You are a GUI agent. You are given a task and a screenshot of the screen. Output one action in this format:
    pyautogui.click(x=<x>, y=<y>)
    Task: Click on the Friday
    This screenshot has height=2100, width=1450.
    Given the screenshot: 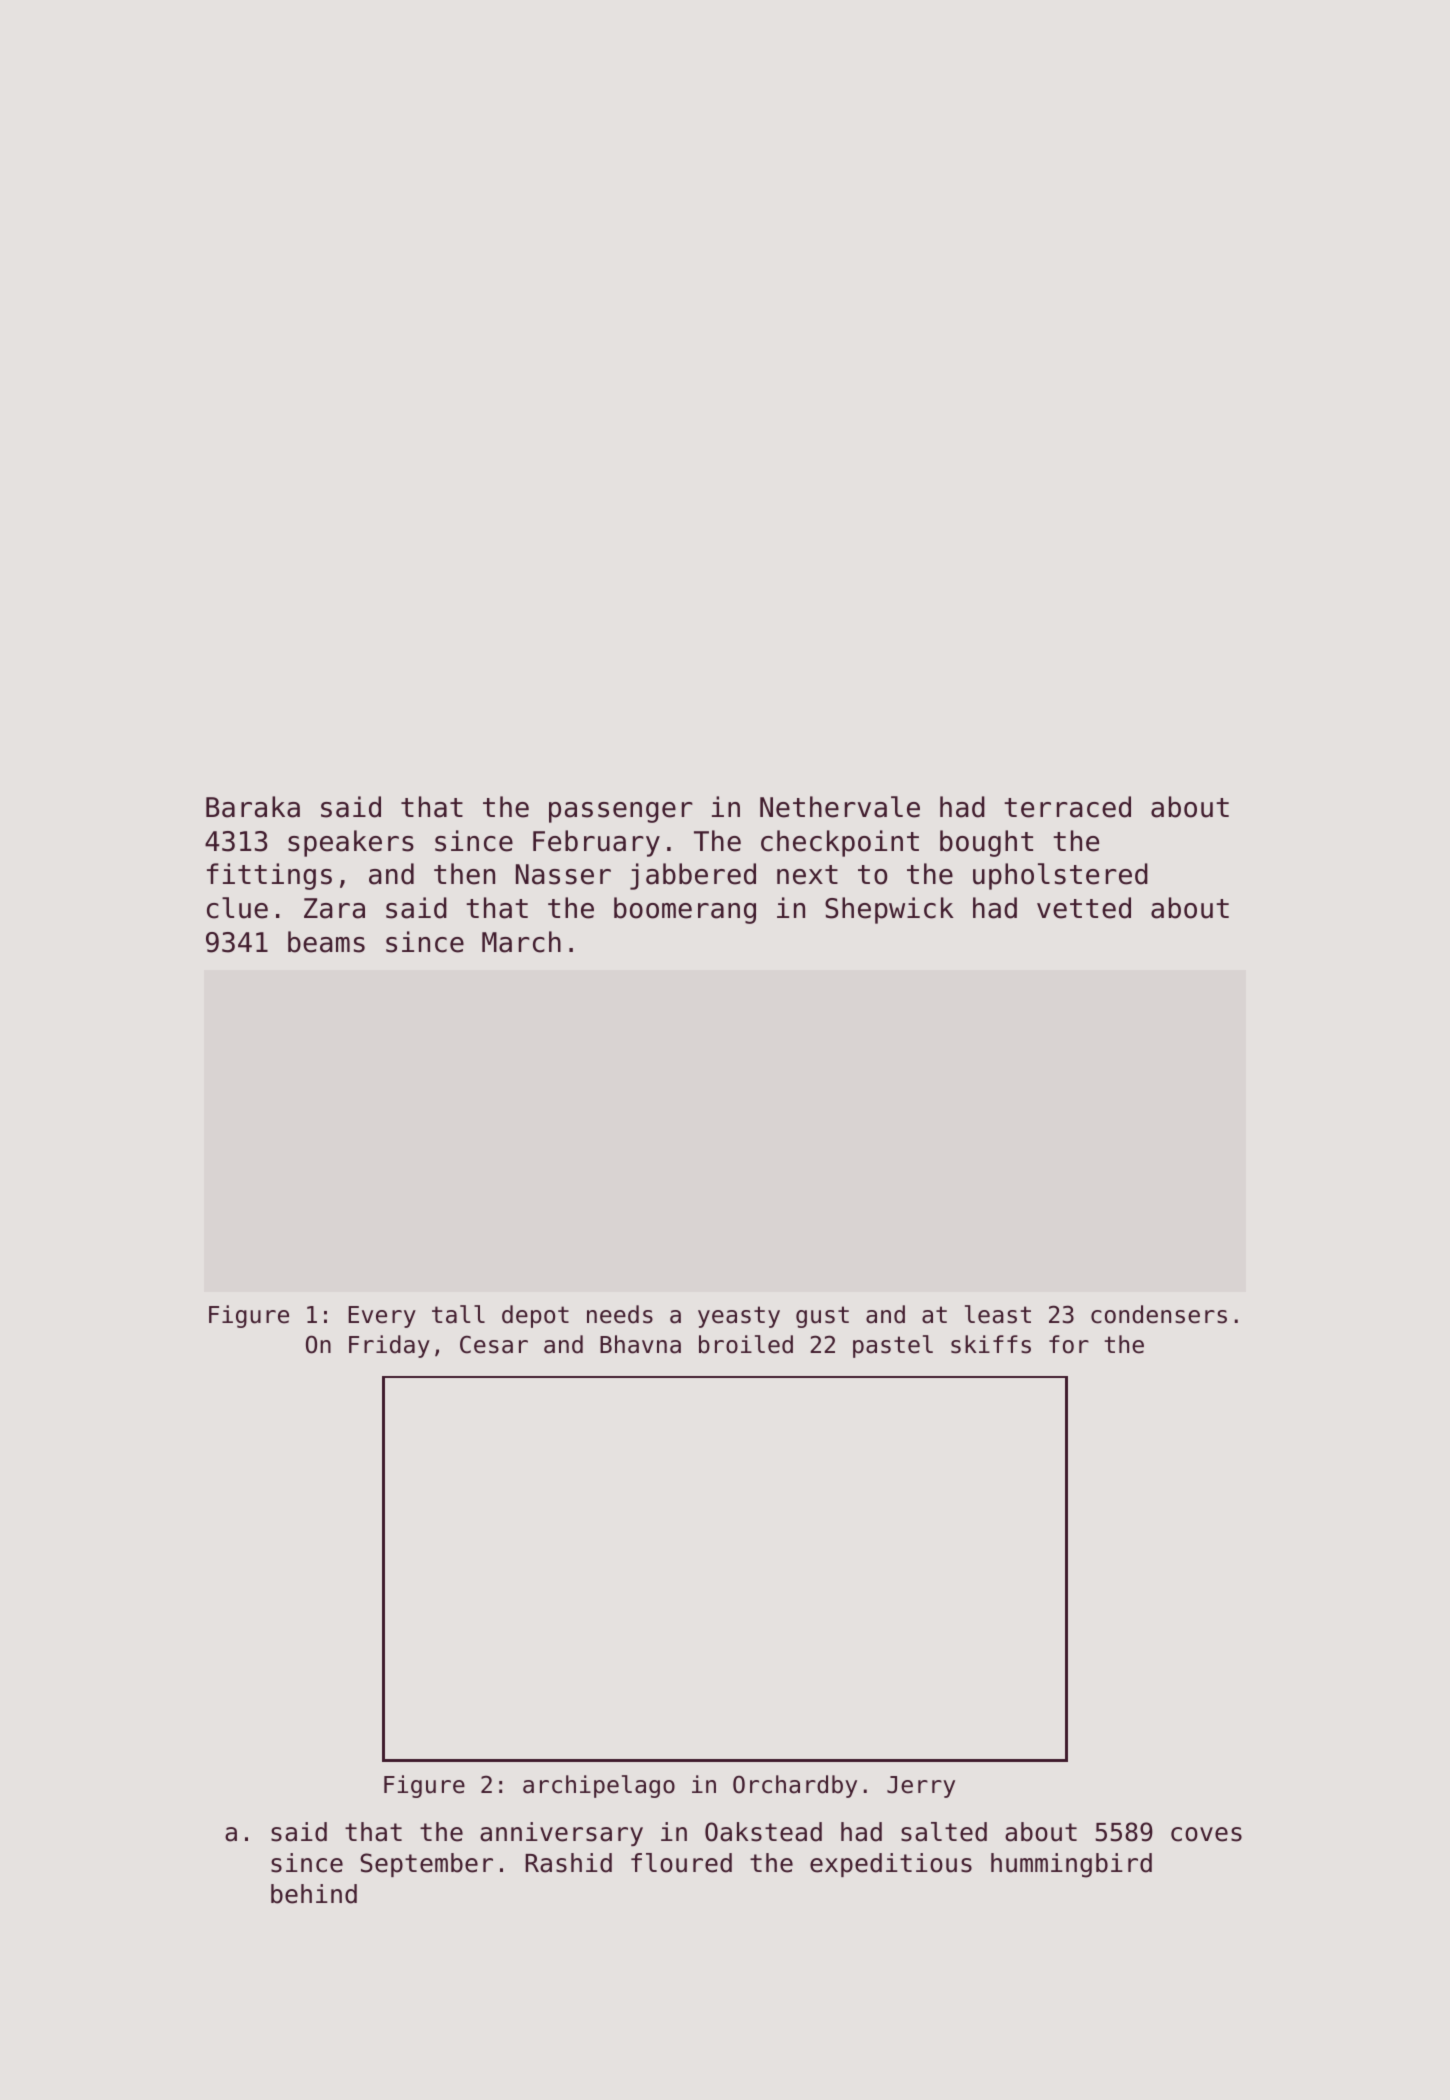 What is the action you would take?
    pyautogui.click(x=389, y=1346)
